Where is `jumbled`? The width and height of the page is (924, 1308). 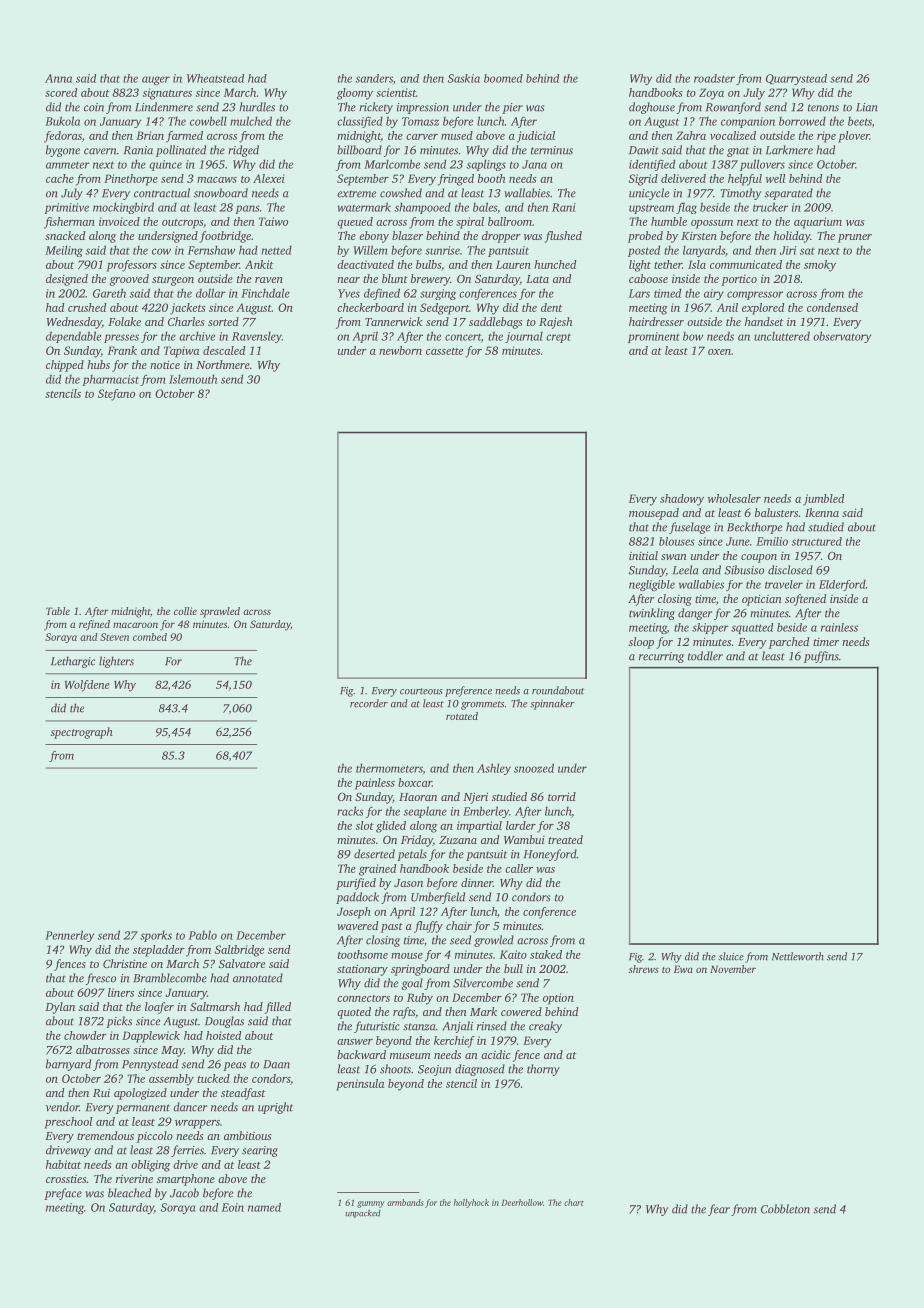 jumbled is located at coordinates (823, 500).
